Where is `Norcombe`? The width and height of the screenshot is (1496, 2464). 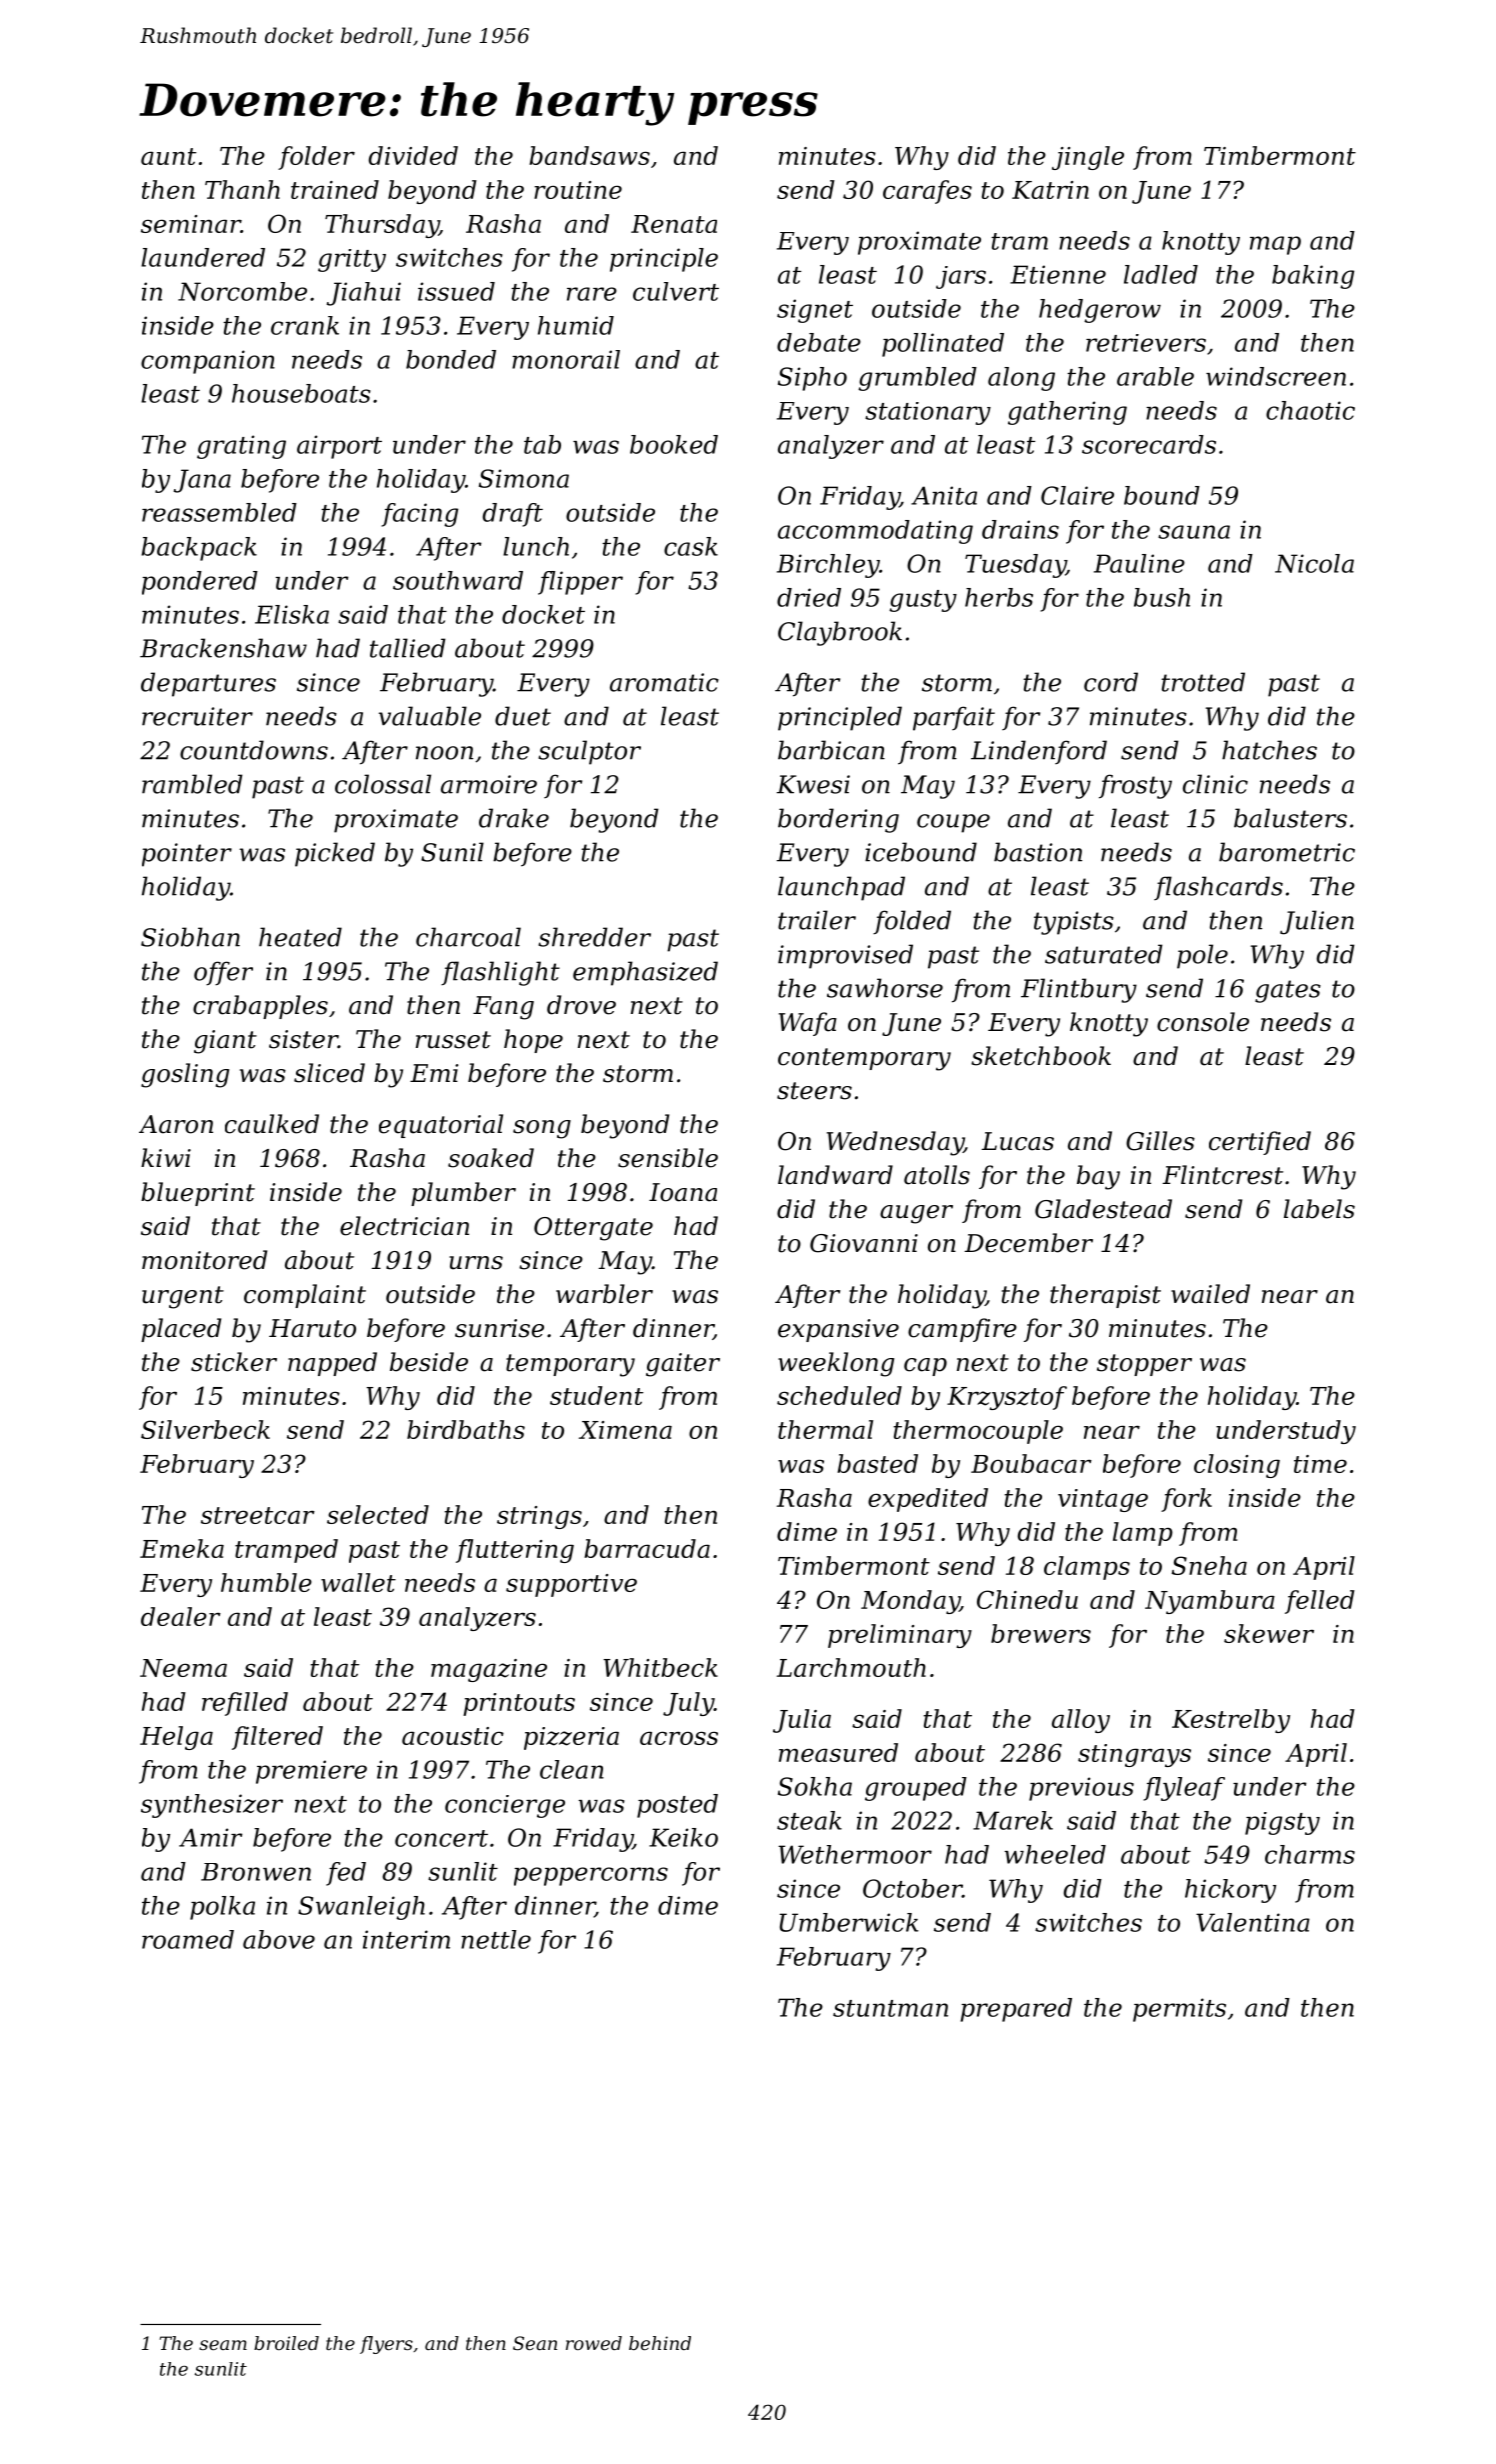 Norcombe is located at coordinates (242, 291).
